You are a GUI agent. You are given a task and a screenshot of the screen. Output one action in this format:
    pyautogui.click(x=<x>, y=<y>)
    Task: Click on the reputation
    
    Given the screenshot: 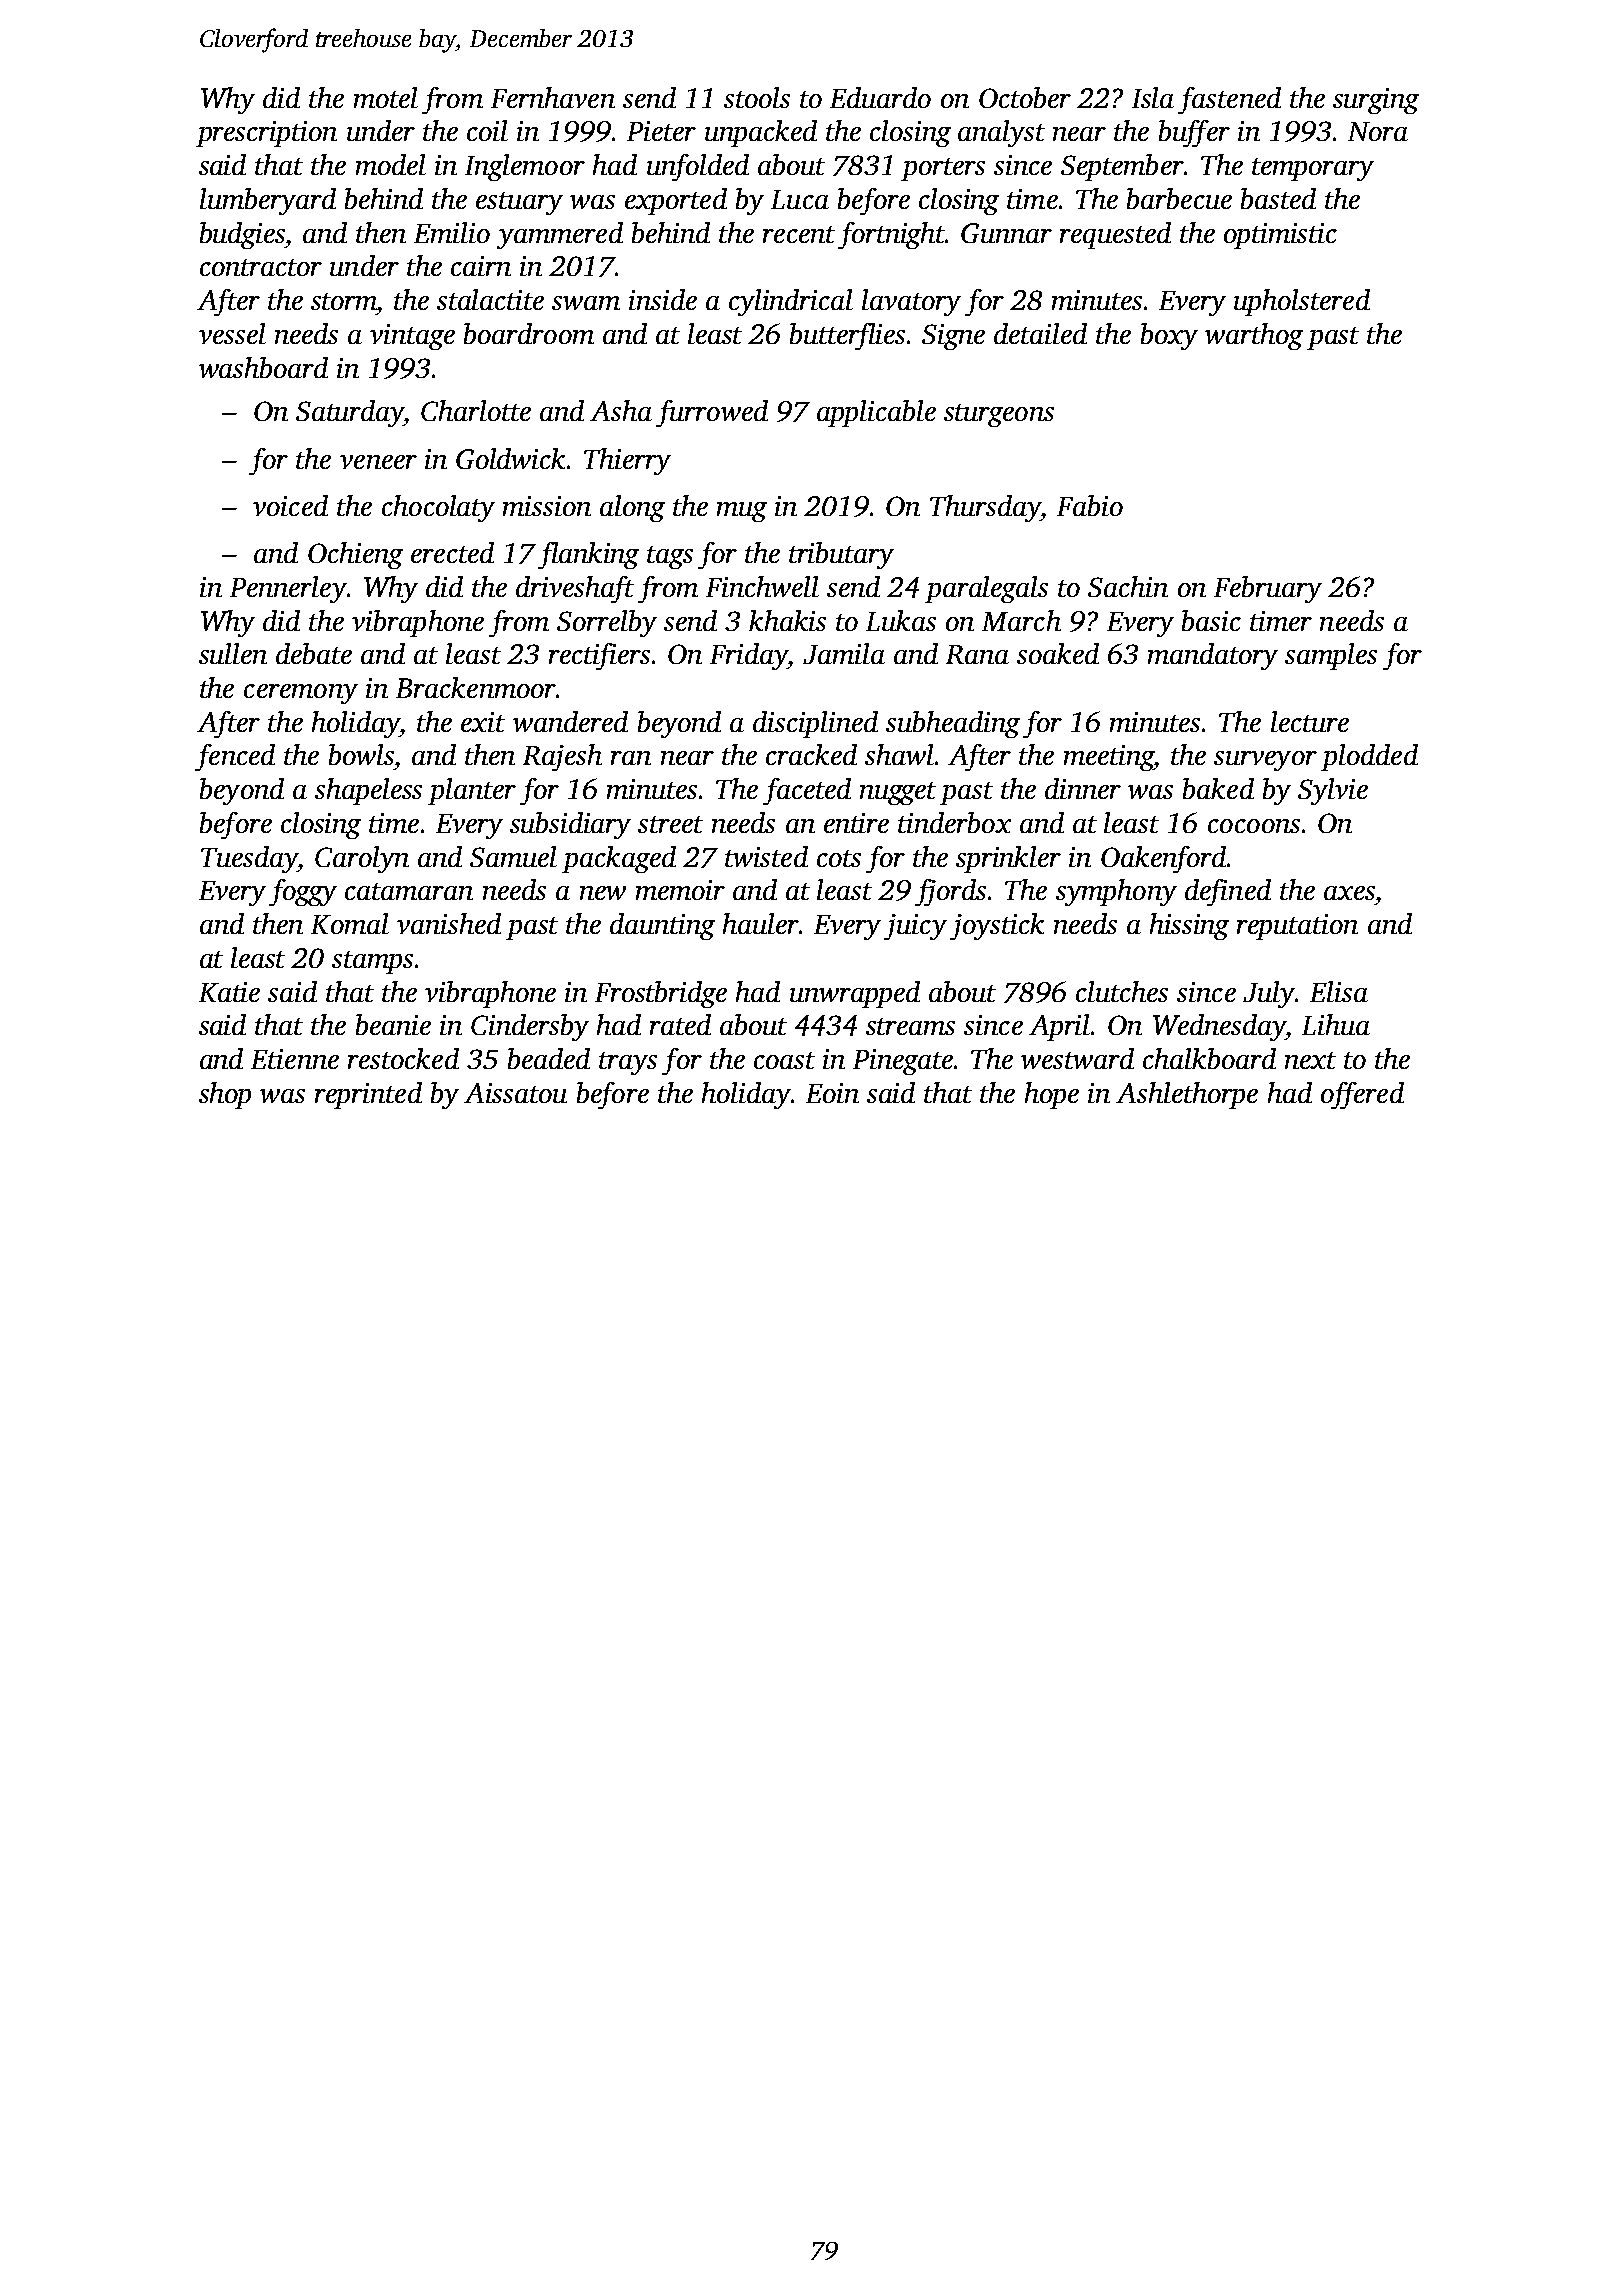 What is the action you would take?
    pyautogui.click(x=1297, y=927)
